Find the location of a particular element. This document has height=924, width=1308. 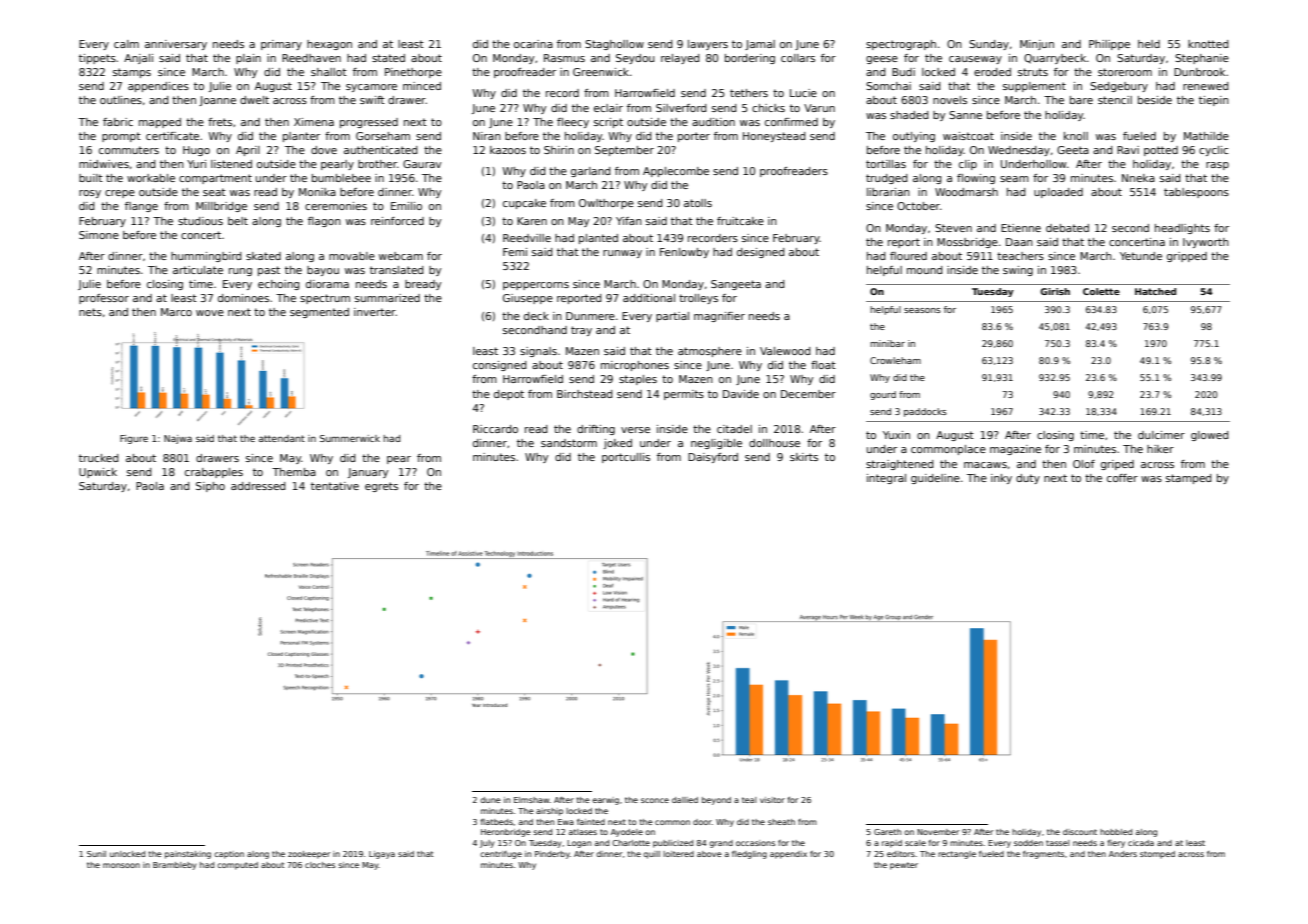

appendix is located at coordinates (788, 855).
